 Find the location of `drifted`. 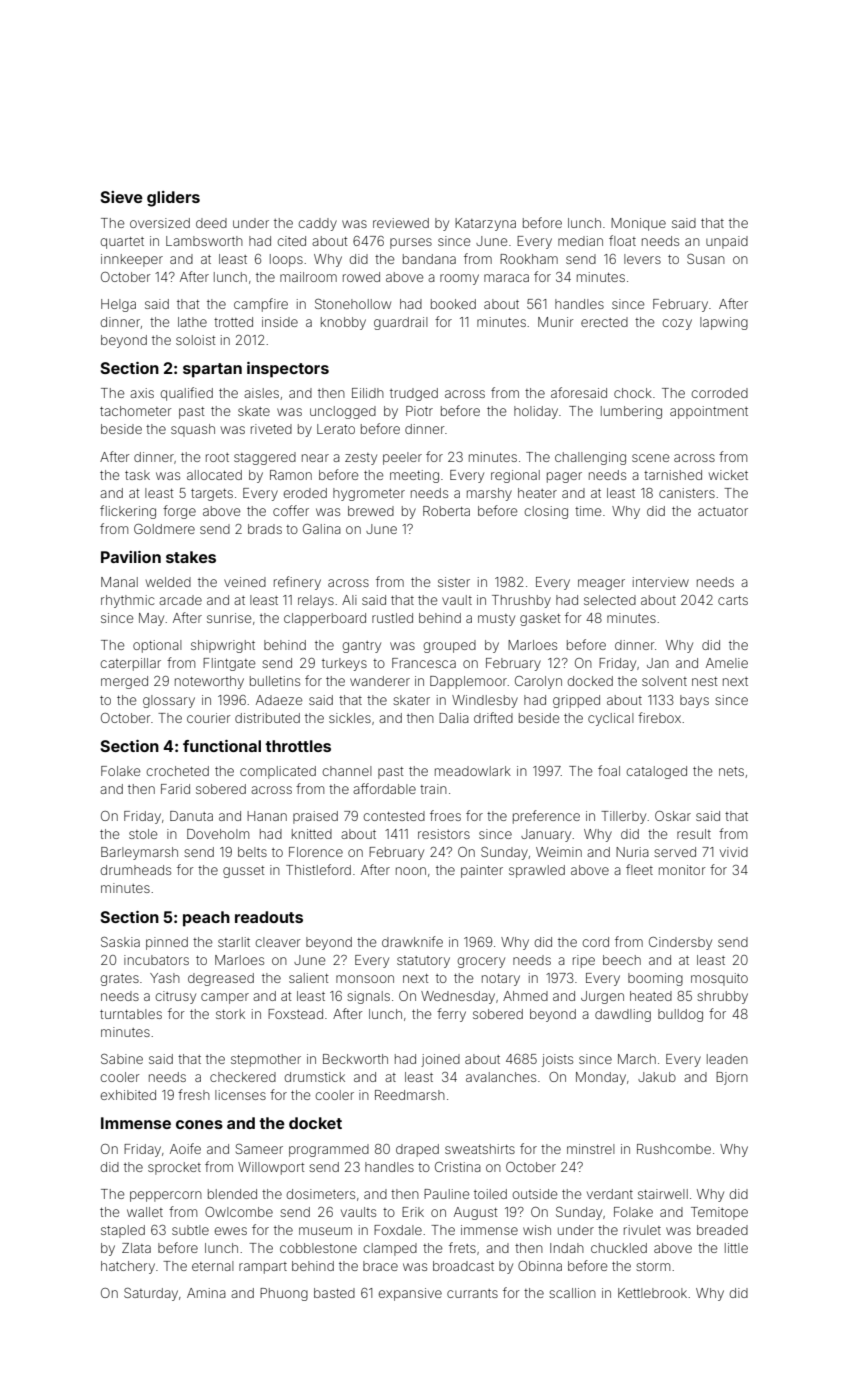

drifted is located at coordinates (493, 717).
